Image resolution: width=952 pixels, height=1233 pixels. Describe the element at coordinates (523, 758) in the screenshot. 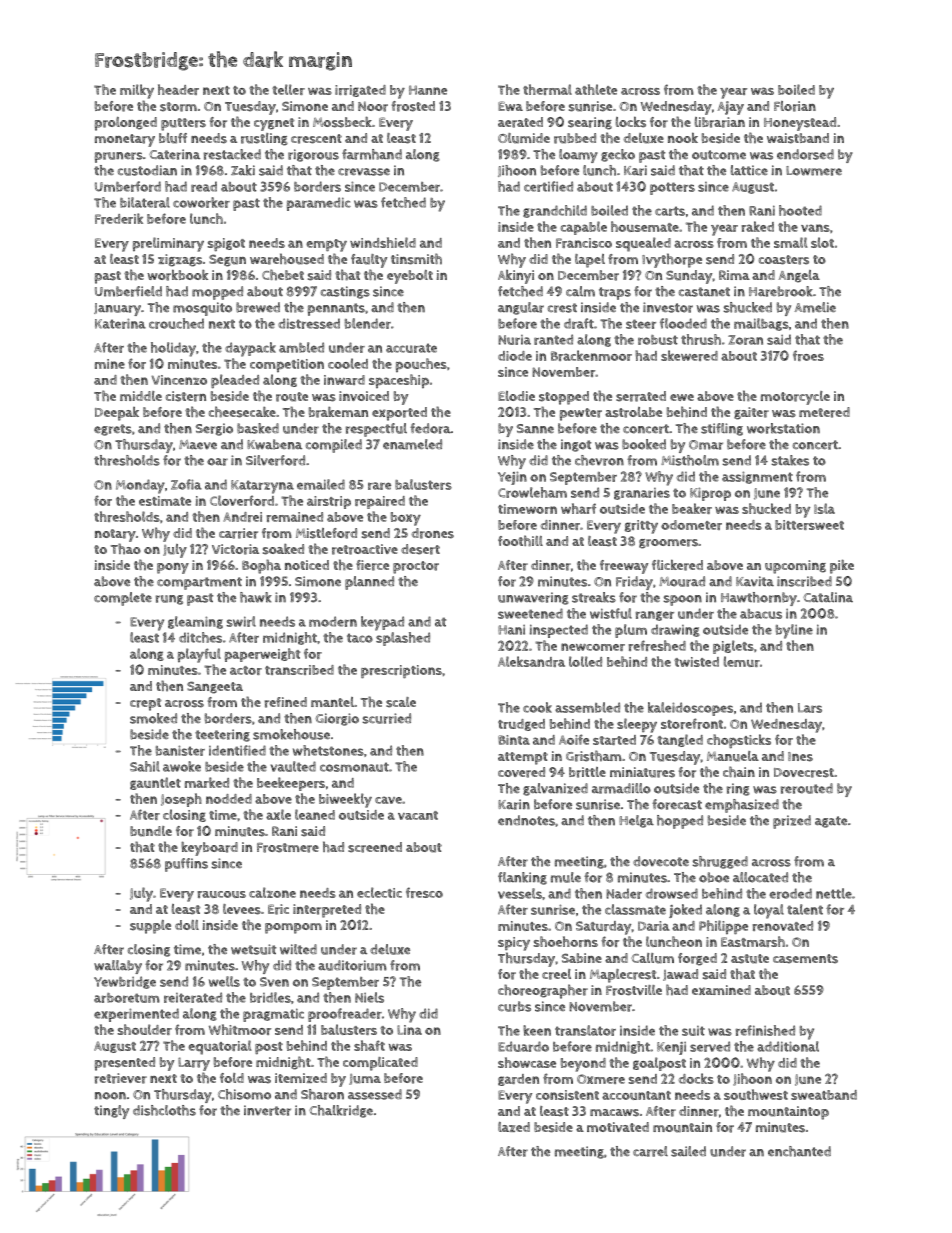

I see `attempt` at that location.
